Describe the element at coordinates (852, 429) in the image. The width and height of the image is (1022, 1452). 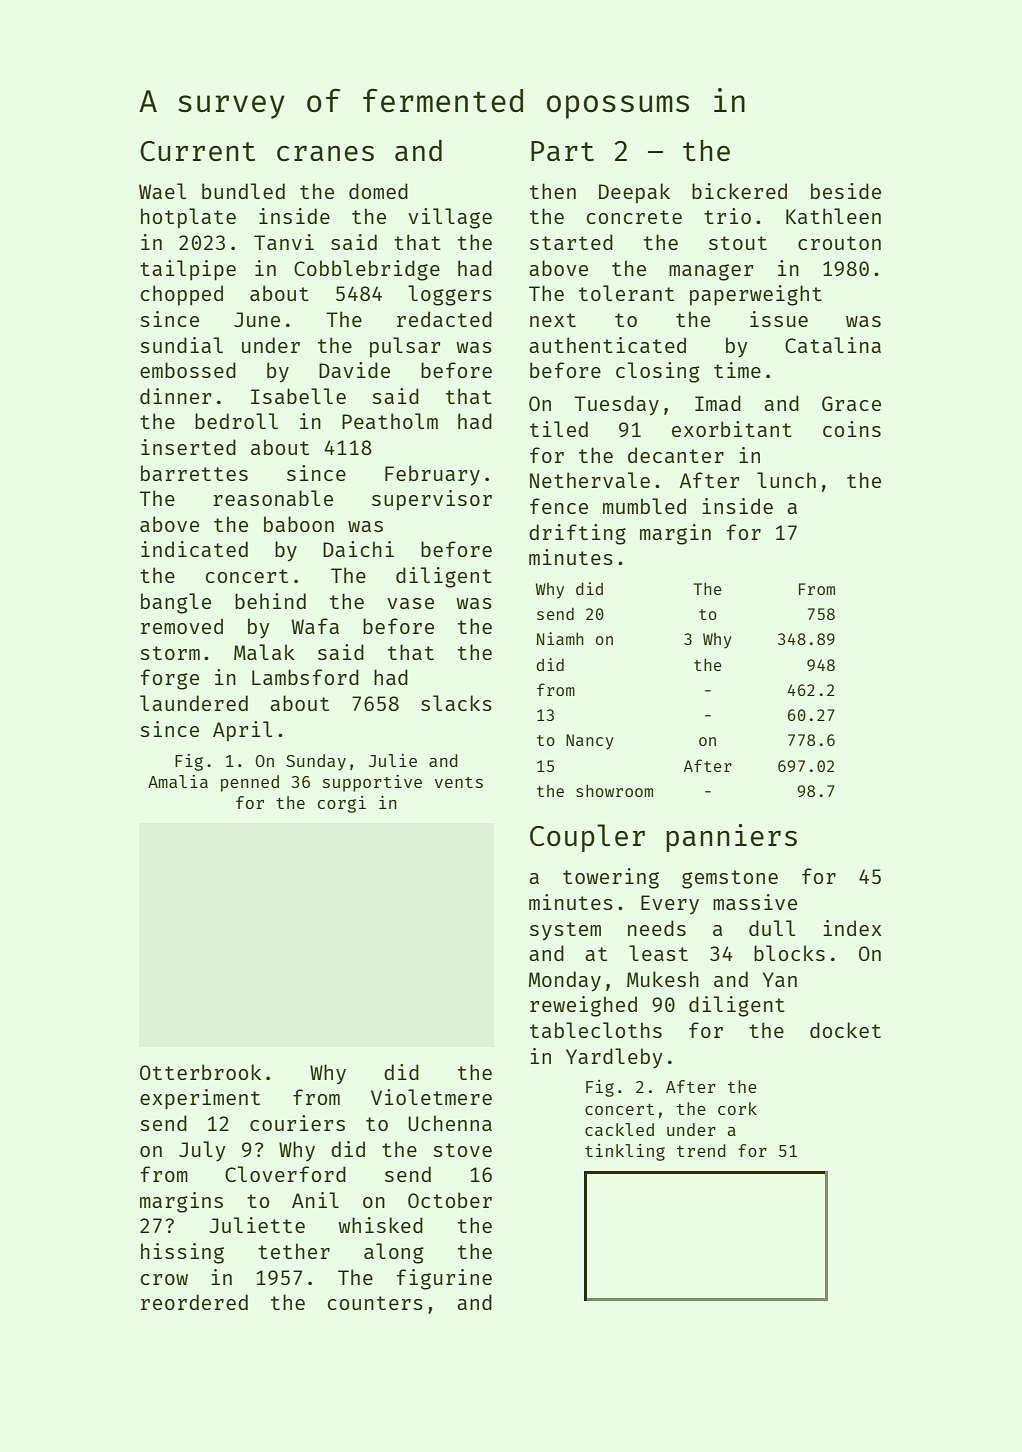
I see `coins` at that location.
